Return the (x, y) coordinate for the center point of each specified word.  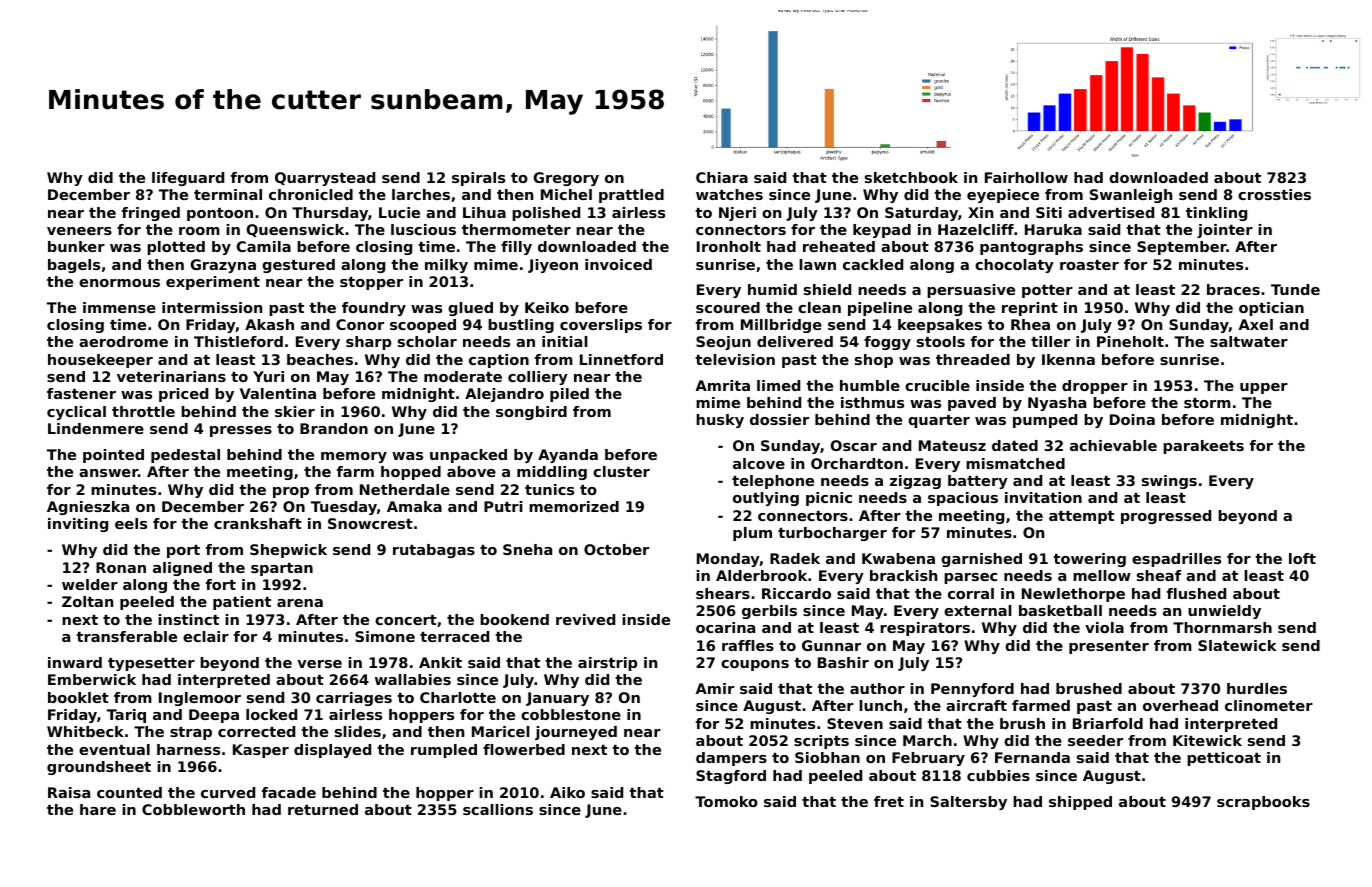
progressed (1166, 517)
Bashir (843, 662)
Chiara (722, 177)
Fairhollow (1026, 177)
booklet (78, 697)
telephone (773, 482)
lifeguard (188, 179)
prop (291, 492)
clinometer (1269, 705)
